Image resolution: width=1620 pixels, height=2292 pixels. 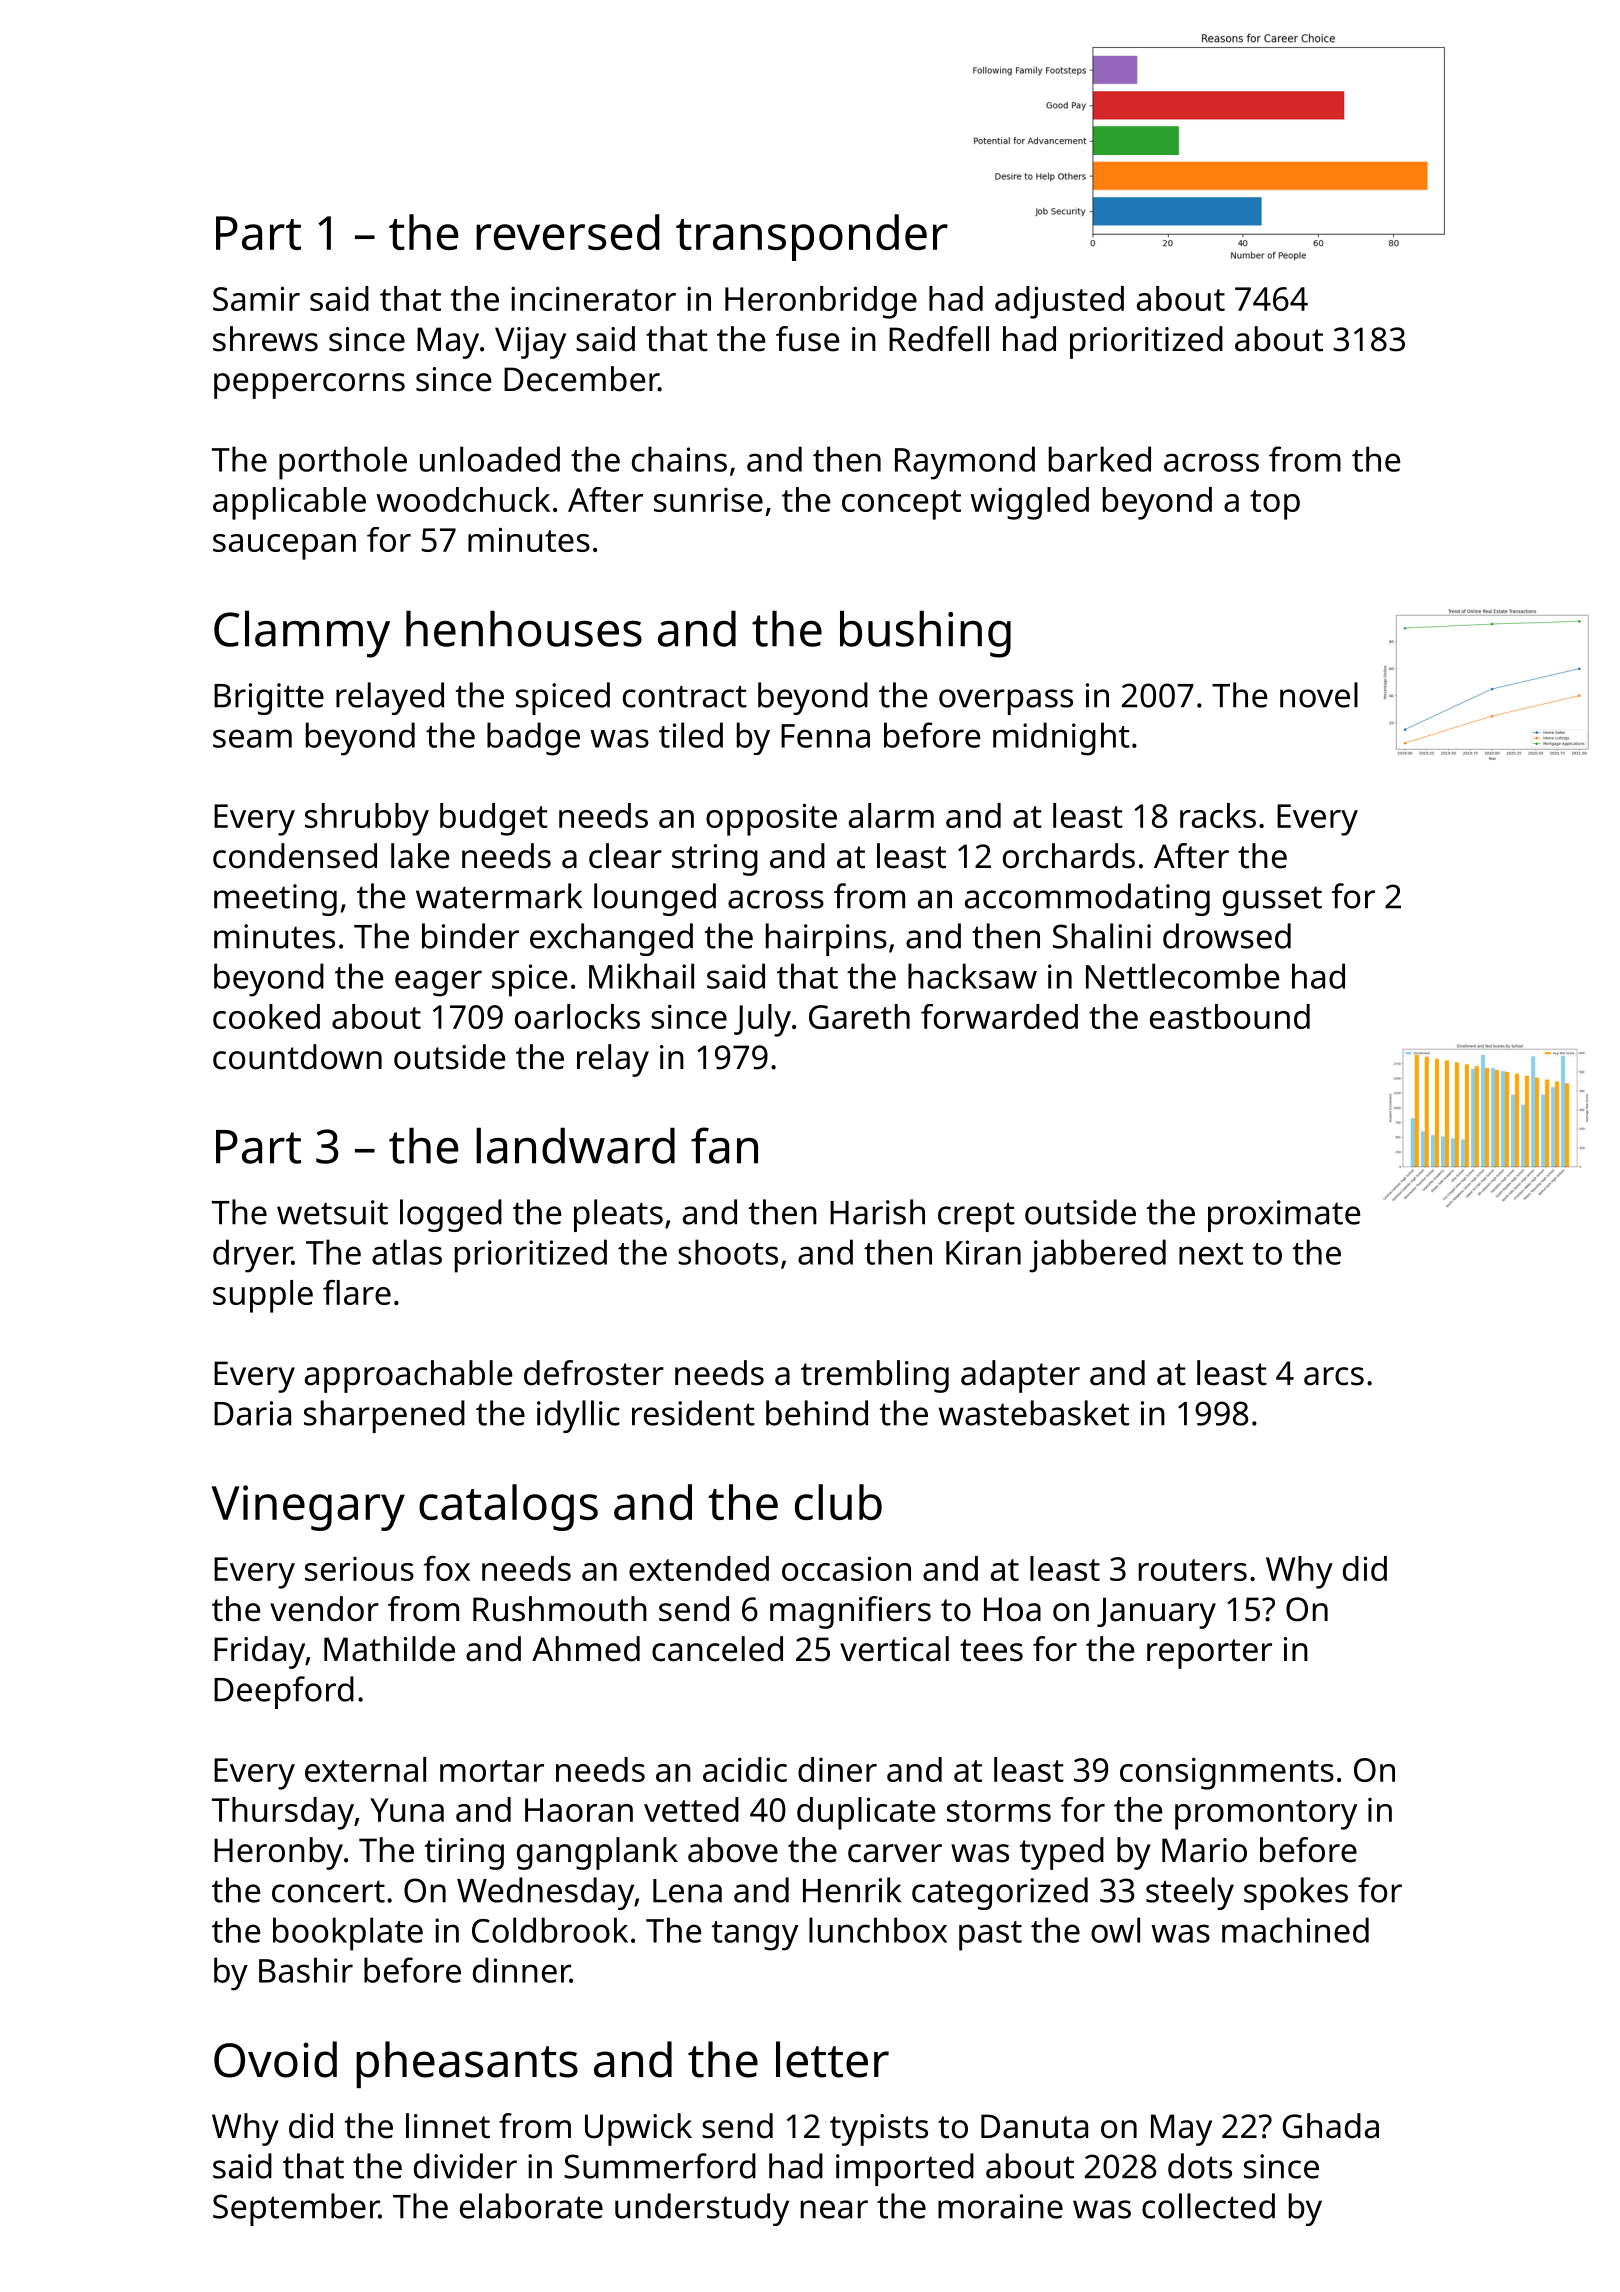 I want to click on top, so click(x=1275, y=505).
